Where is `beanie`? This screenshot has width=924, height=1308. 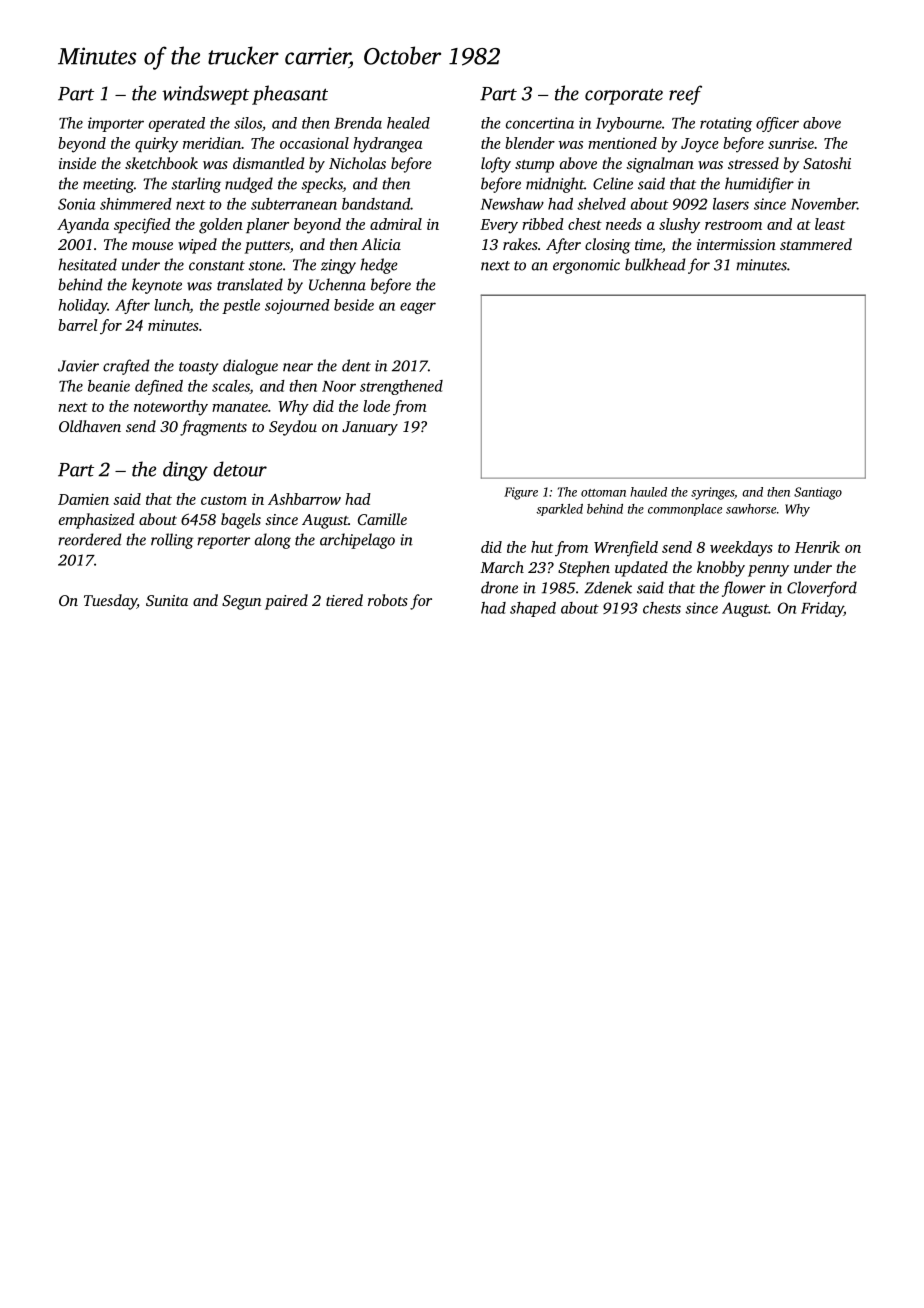 beanie is located at coordinates (109, 386).
